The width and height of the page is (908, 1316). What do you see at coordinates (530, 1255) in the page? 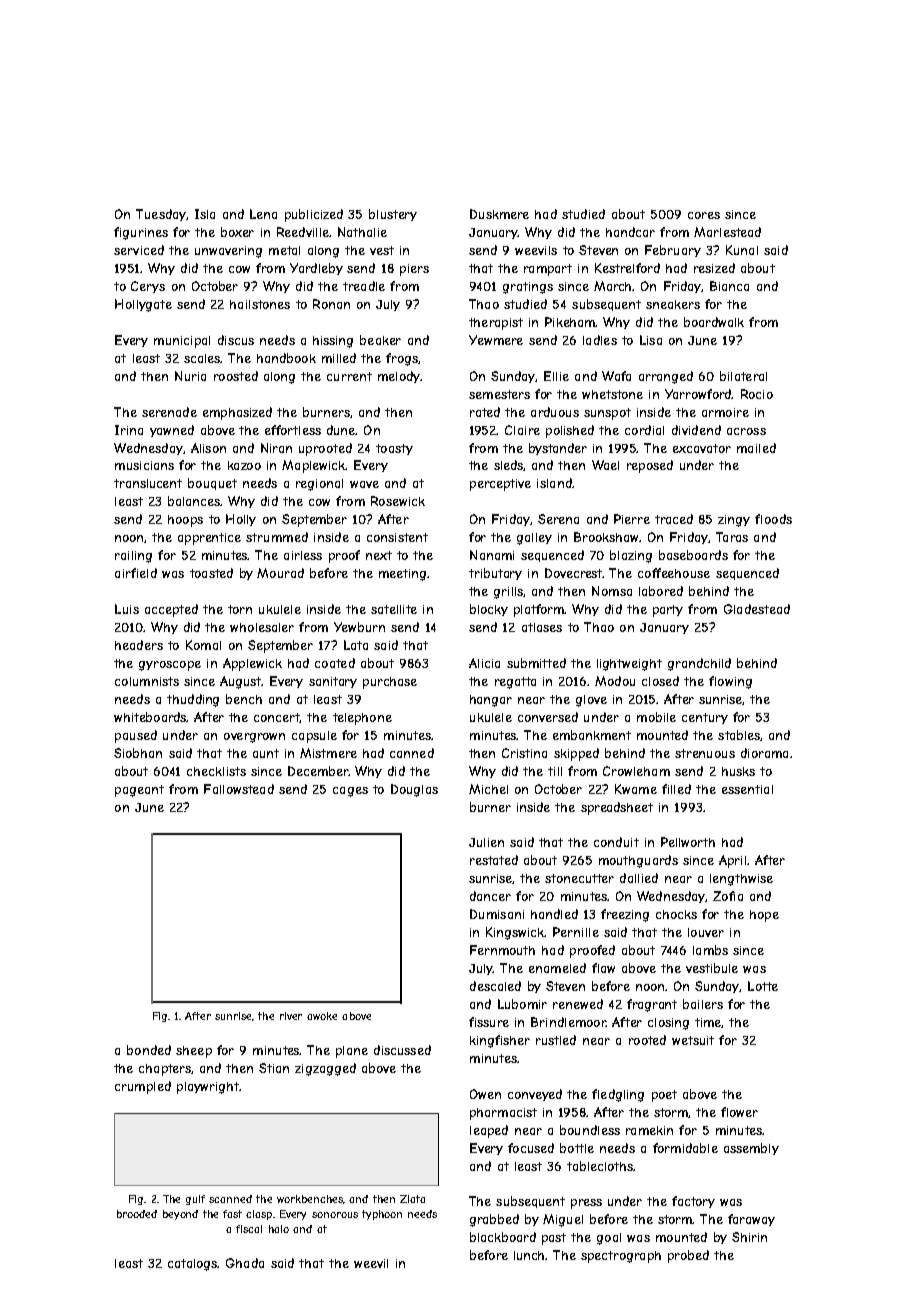
I see `lunch` at bounding box center [530, 1255].
